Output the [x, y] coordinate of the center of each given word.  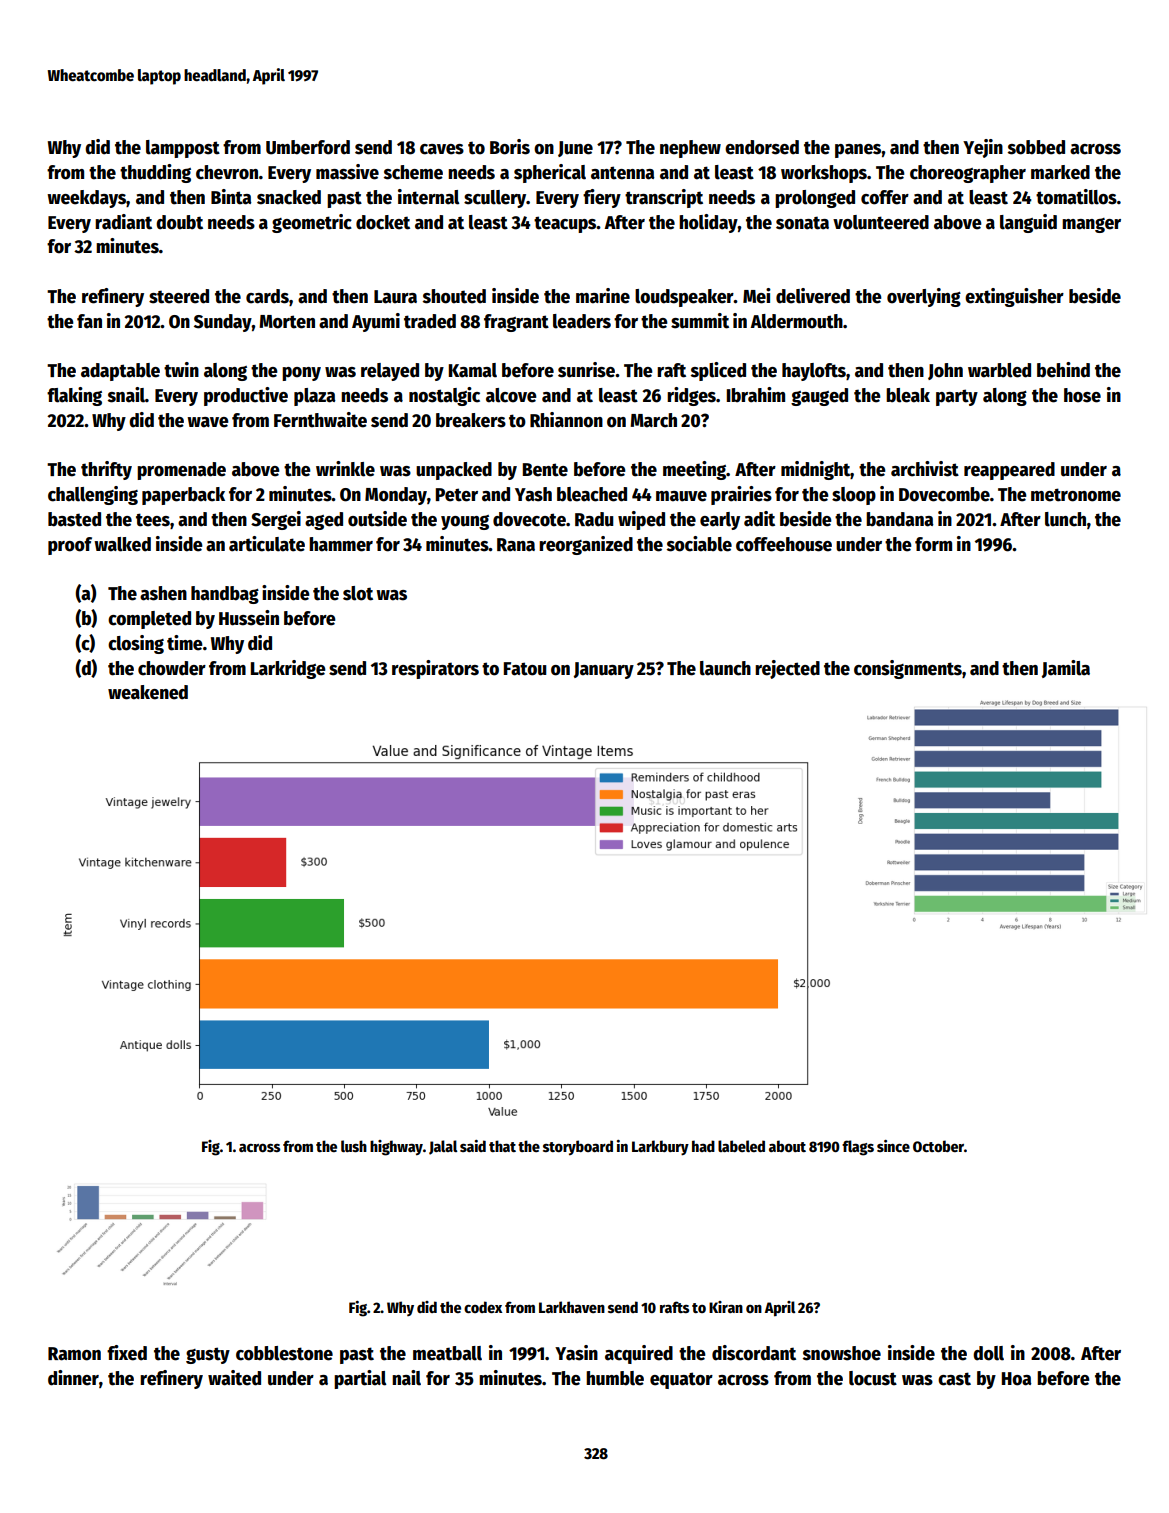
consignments [908, 669]
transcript [664, 198]
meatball [447, 1353]
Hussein [249, 618]
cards [267, 296]
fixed [127, 1353]
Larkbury [660, 1148]
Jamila [1066, 669]
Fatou [525, 669]
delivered [813, 296]
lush [354, 1146]
